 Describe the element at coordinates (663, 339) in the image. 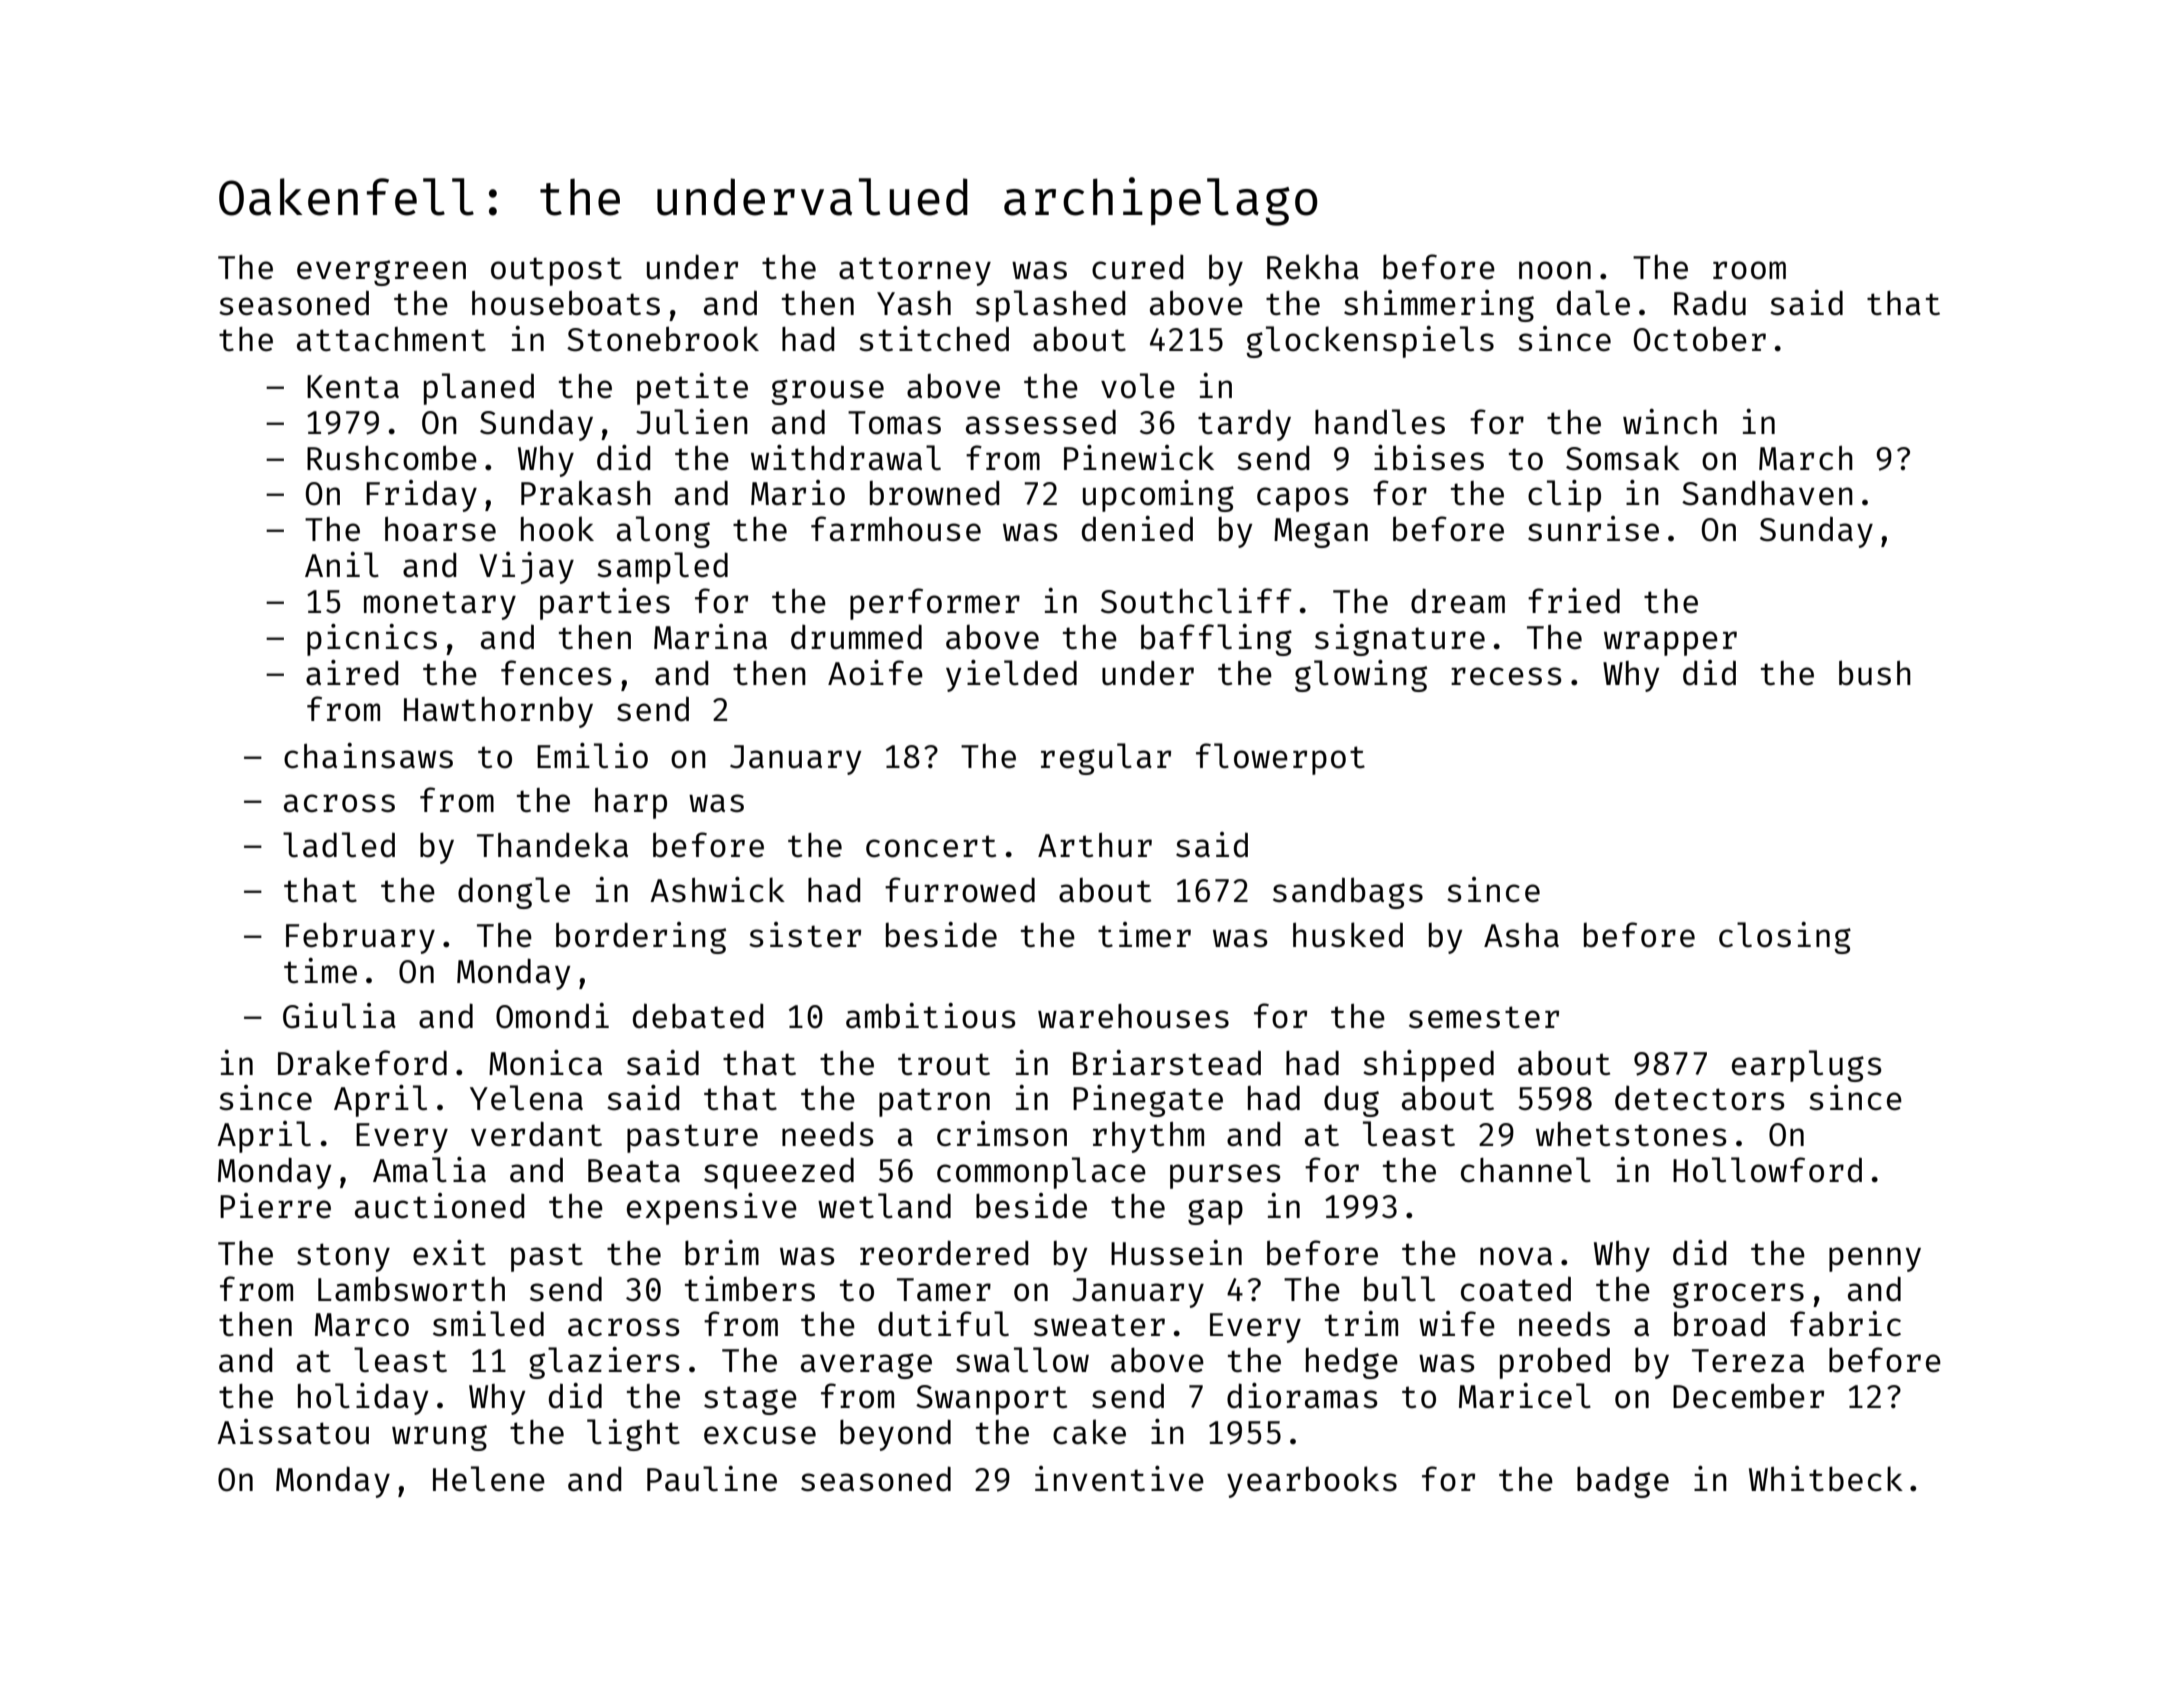

I see `Stonebrook` at that location.
